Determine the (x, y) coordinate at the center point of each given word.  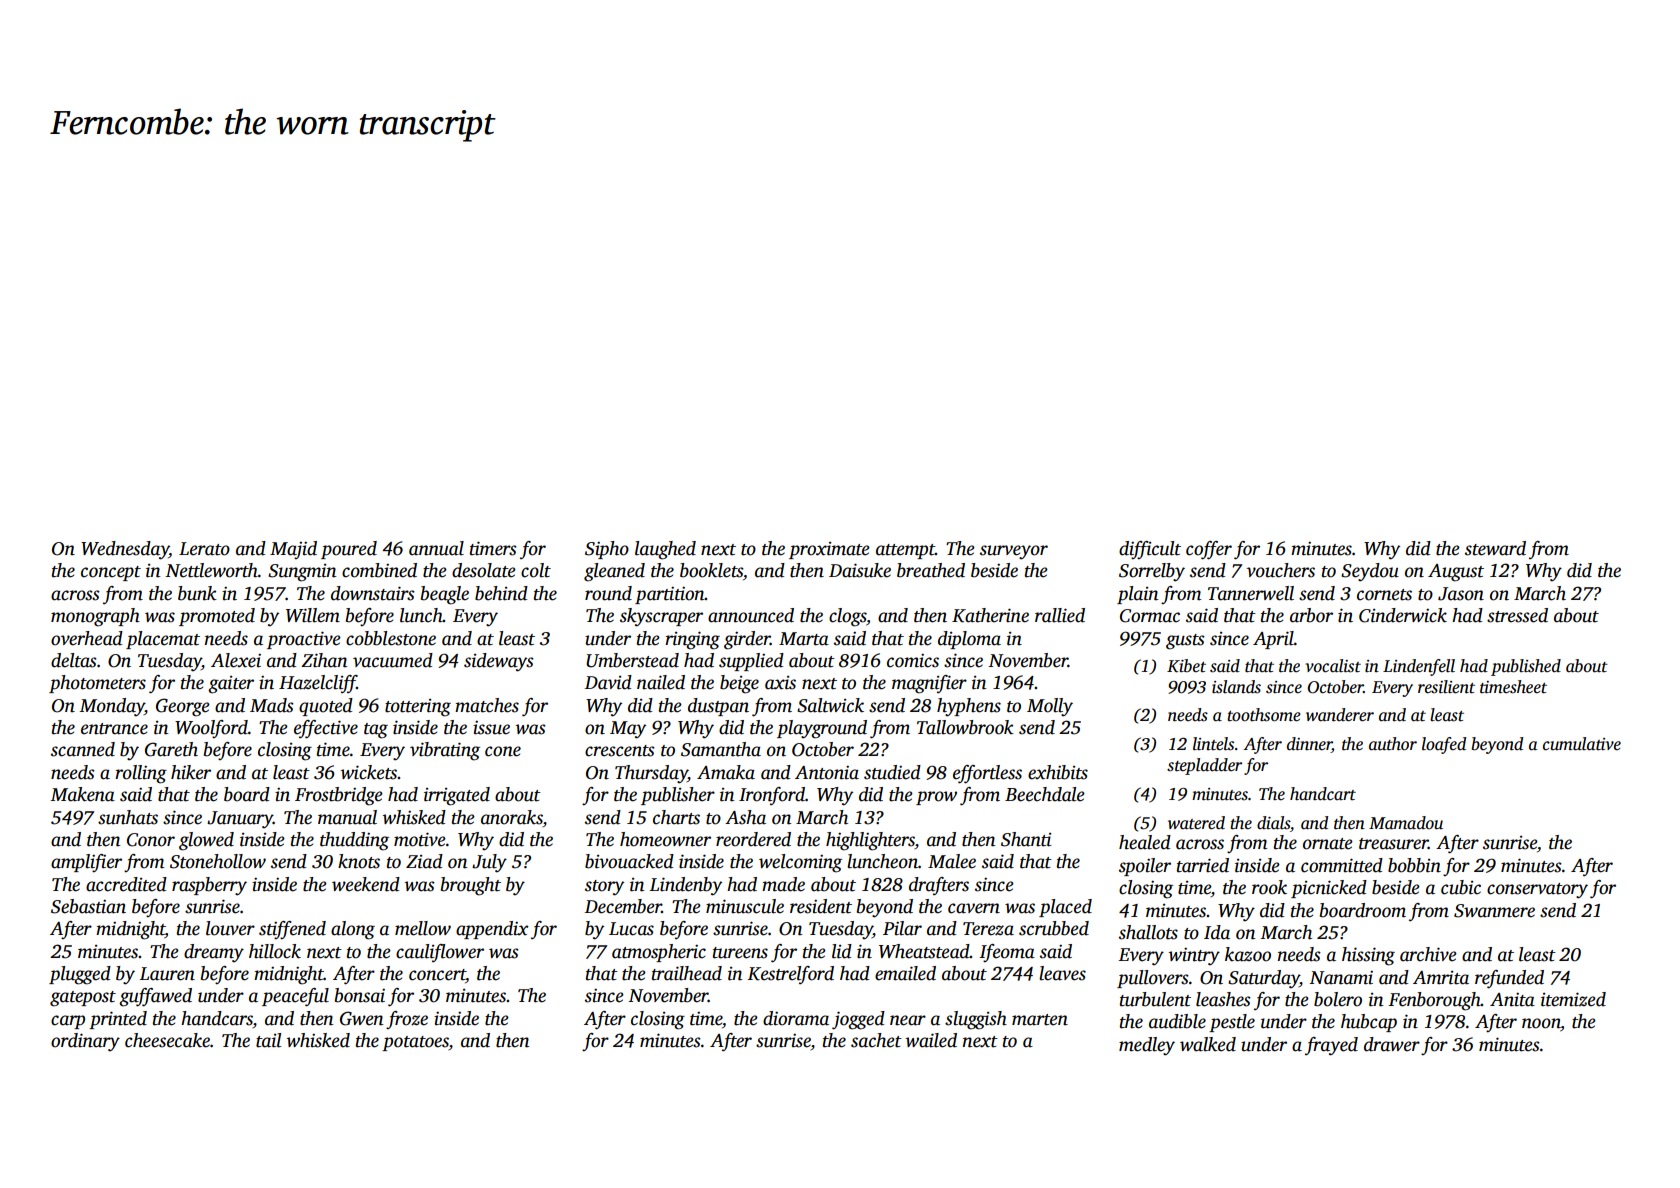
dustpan (718, 707)
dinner (1309, 745)
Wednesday (125, 550)
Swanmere (1494, 911)
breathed (931, 570)
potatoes (415, 1043)
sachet (876, 1040)
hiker (191, 772)
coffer (1209, 550)
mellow (423, 928)
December (623, 906)
